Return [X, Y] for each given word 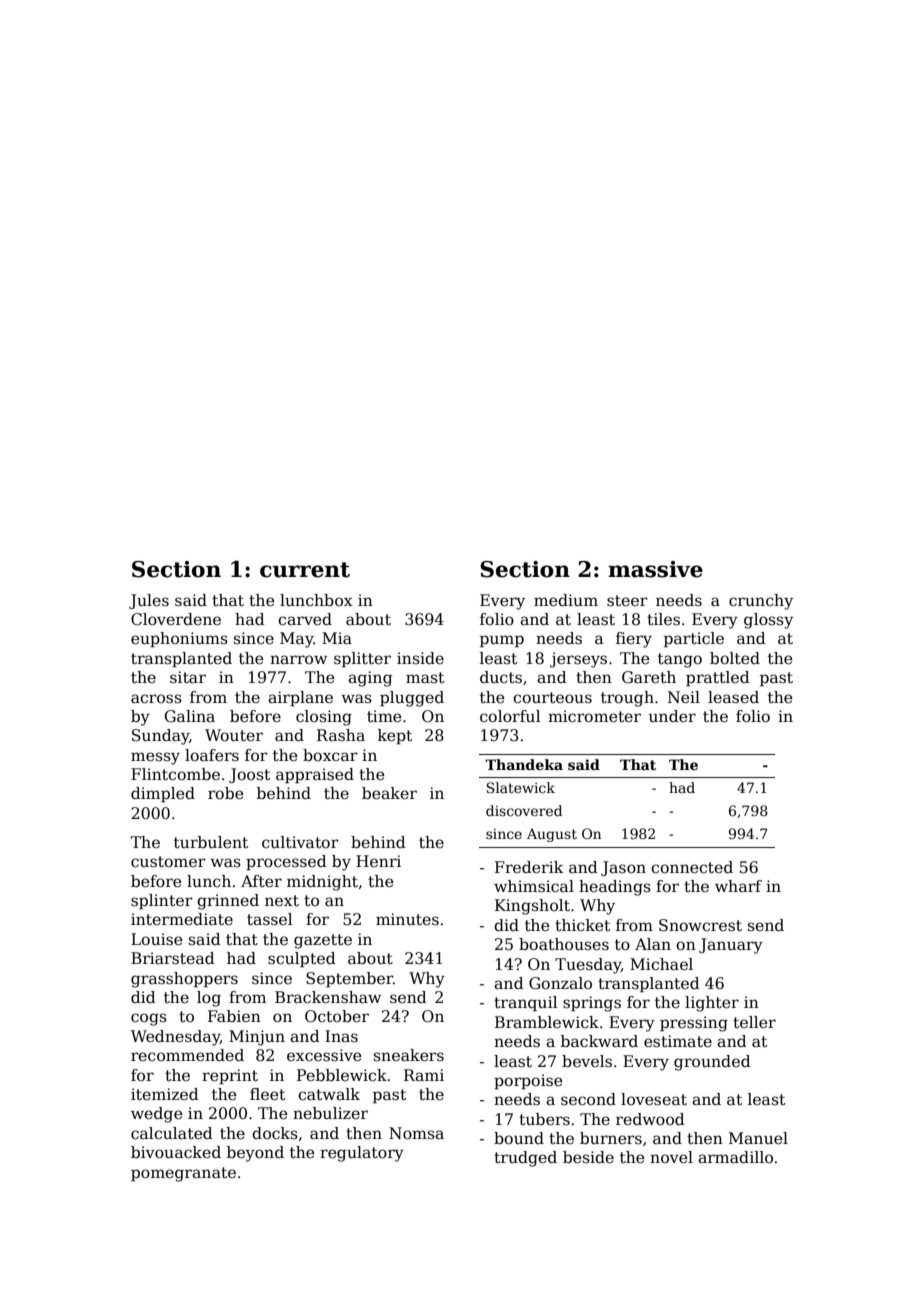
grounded [712, 1063]
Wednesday [175, 1038]
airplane [300, 698]
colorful [510, 716]
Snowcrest [700, 925]
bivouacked [176, 1152]
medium [566, 600]
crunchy [761, 602]
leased [733, 697]
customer [168, 862]
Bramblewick [547, 1022]
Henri [378, 861]
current [305, 570]
